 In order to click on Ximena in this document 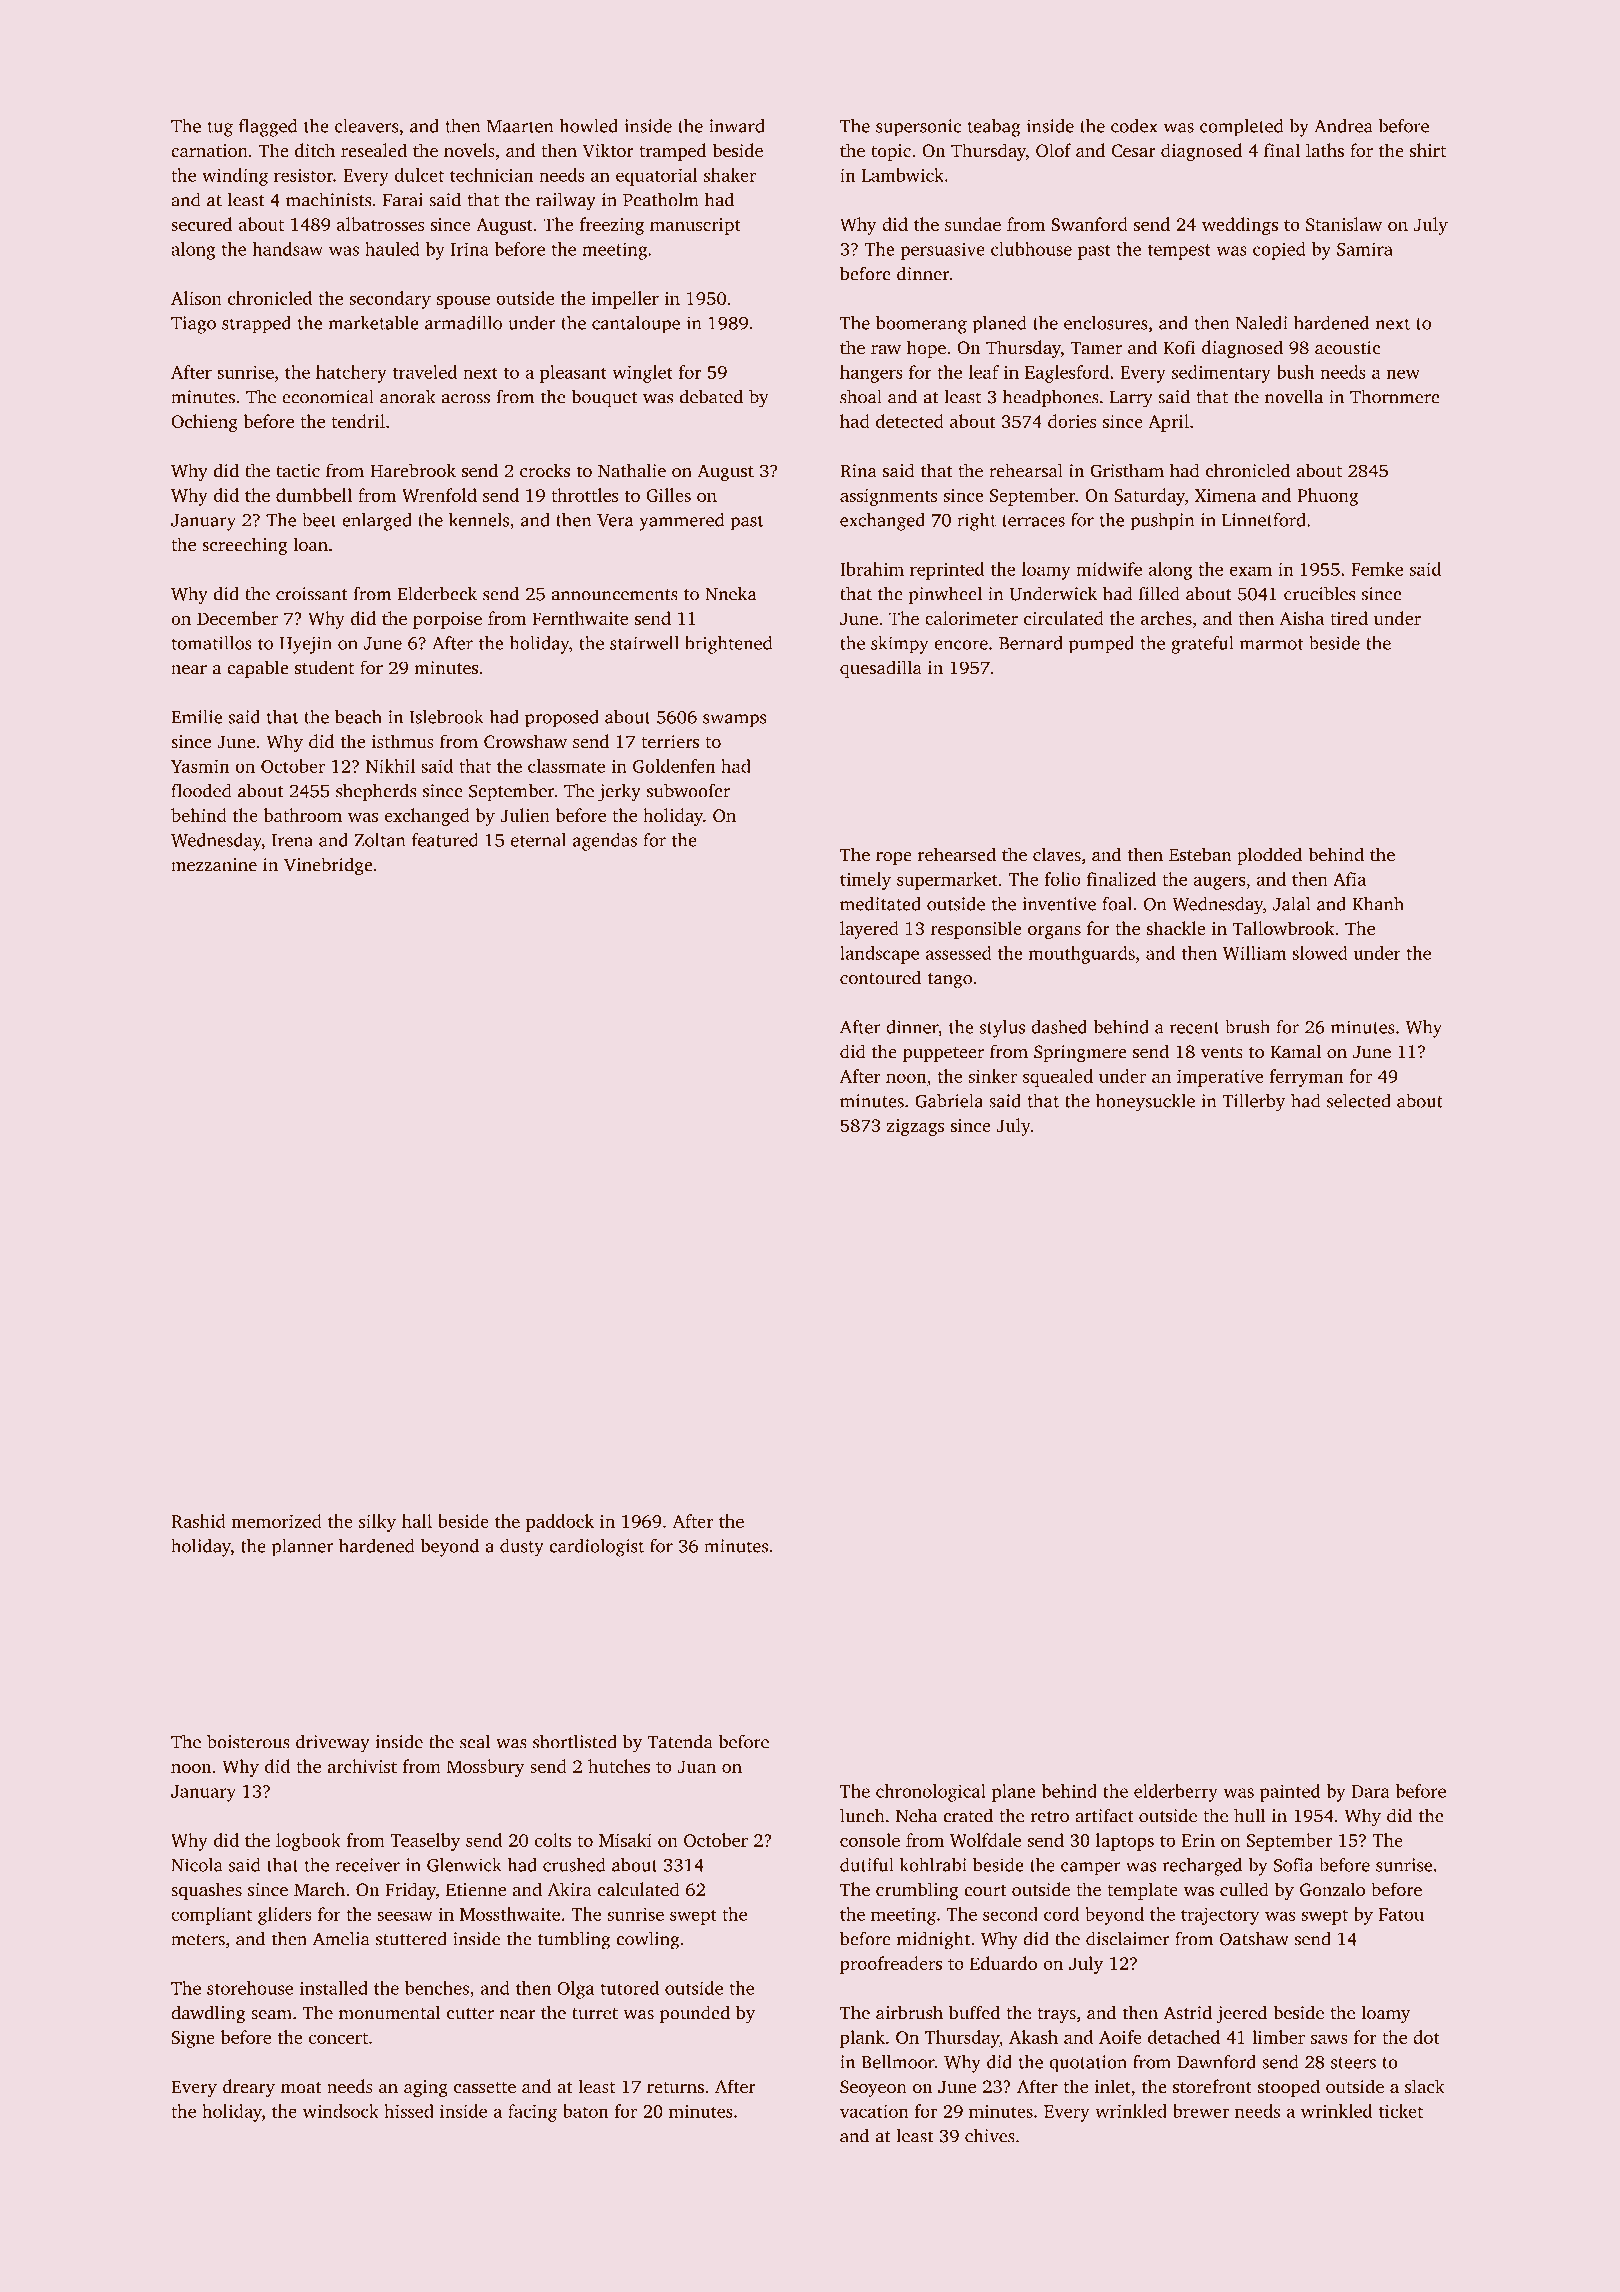, I will do `click(1225, 495)`.
